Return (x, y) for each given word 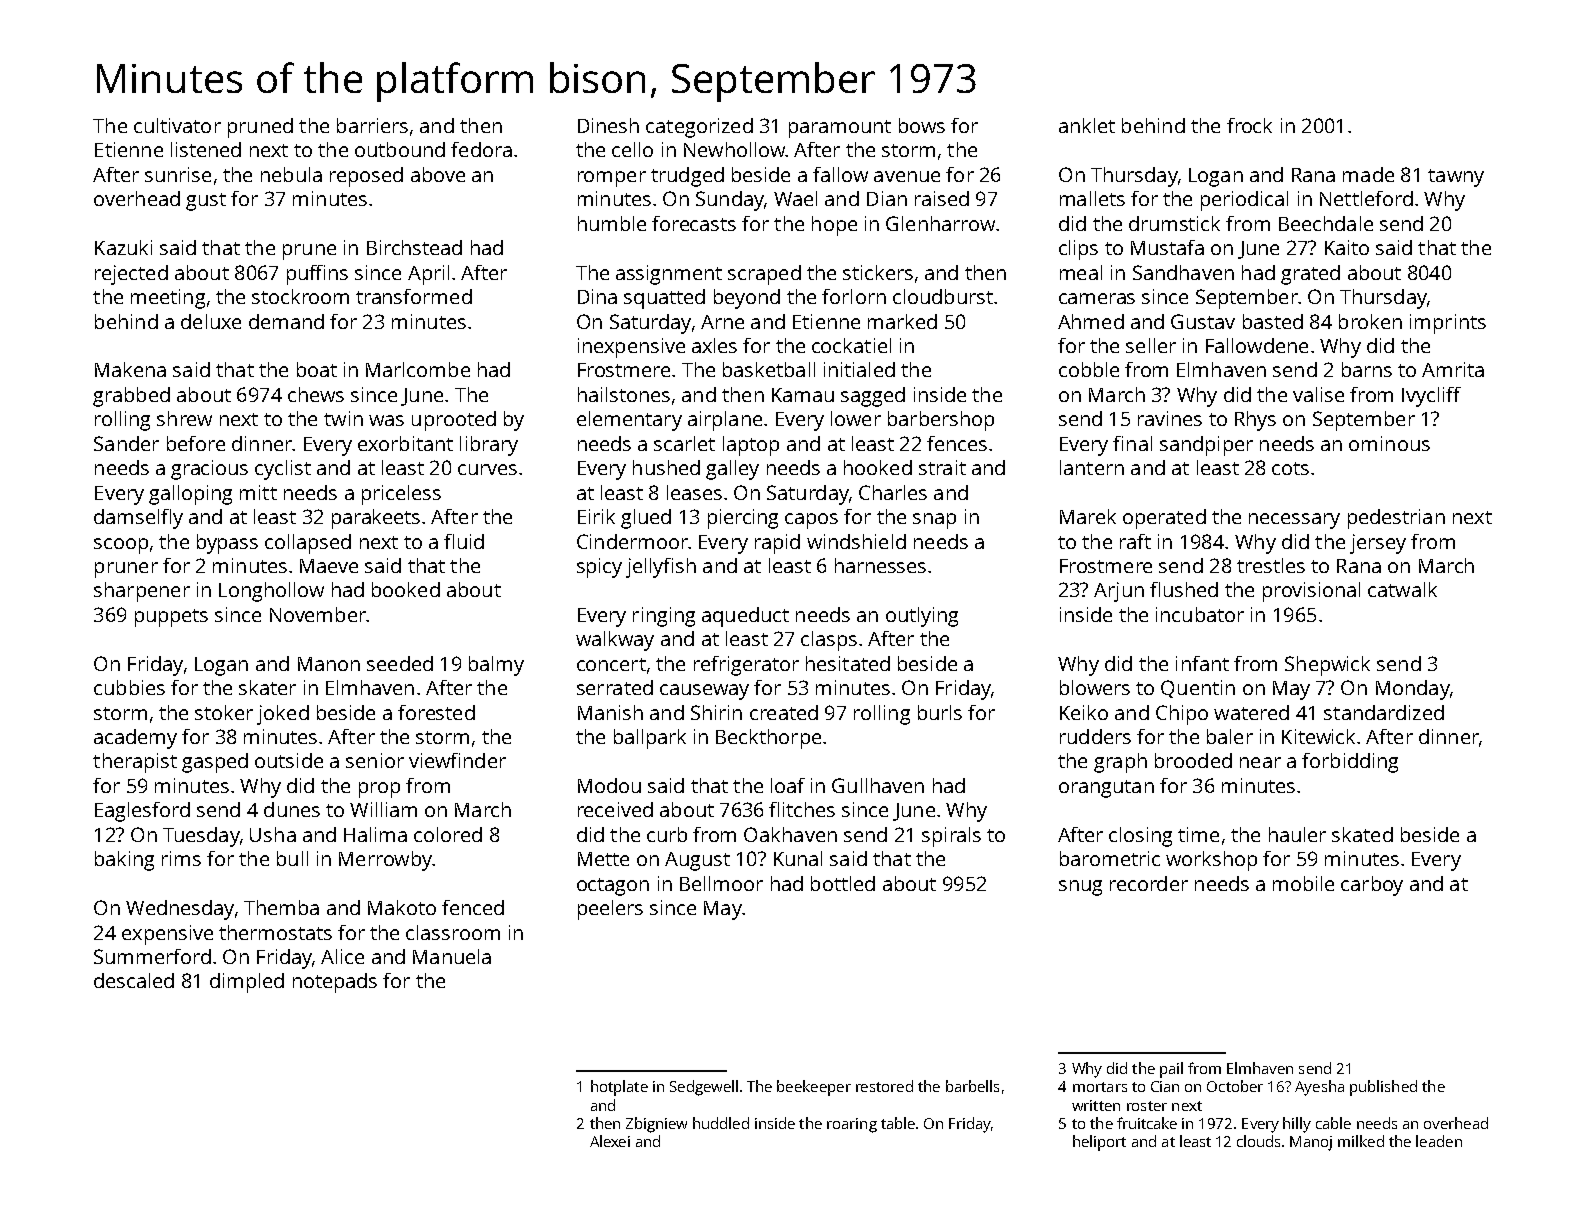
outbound (400, 149)
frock (1249, 125)
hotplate (619, 1088)
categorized (699, 128)
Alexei (610, 1141)
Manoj (1311, 1143)
